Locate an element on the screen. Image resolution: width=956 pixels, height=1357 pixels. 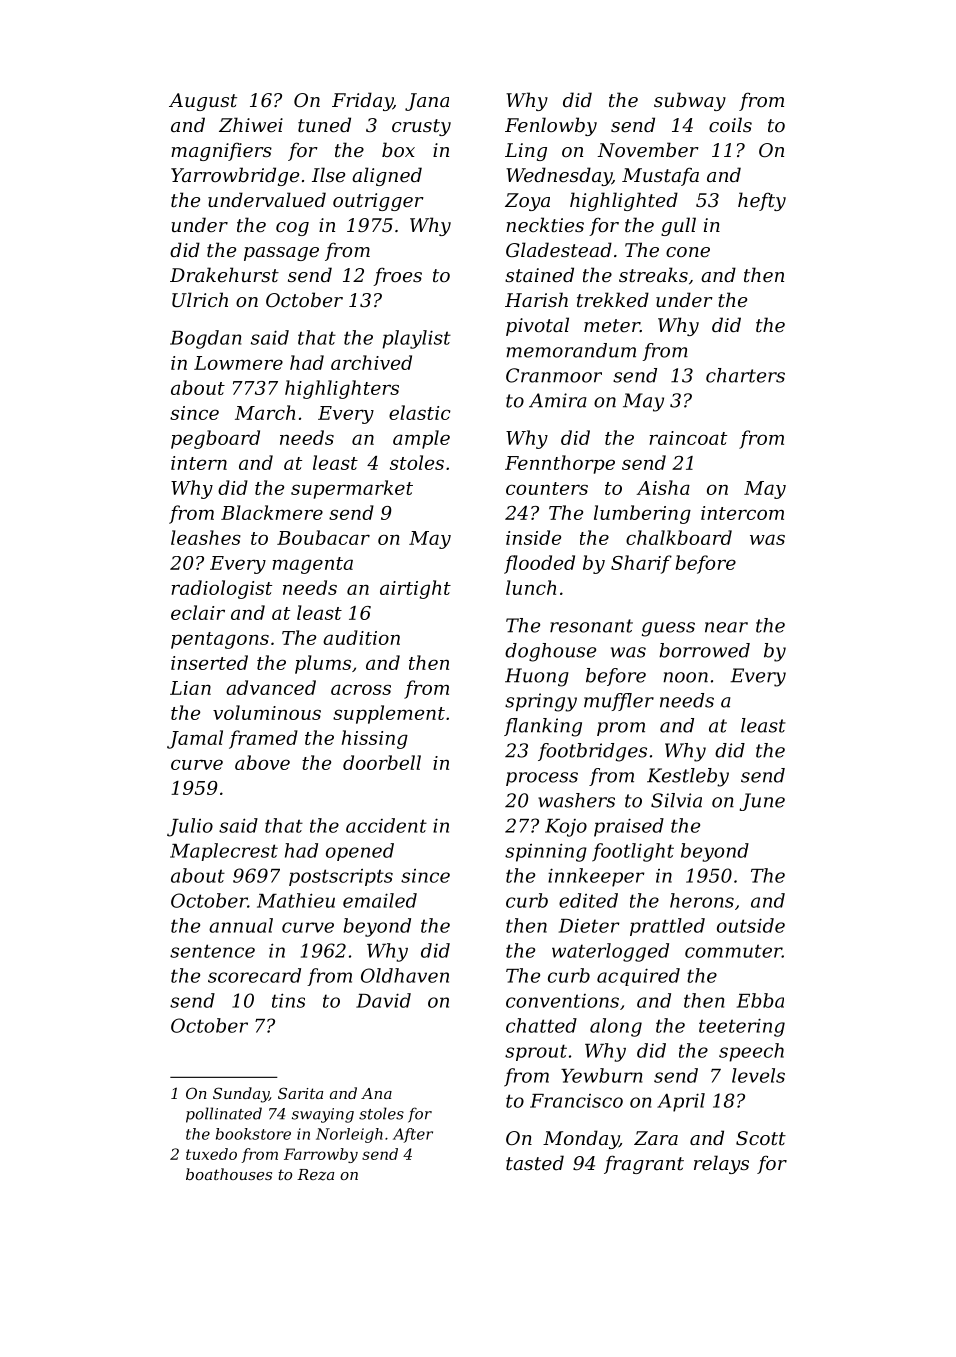
cog is located at coordinates (292, 229).
